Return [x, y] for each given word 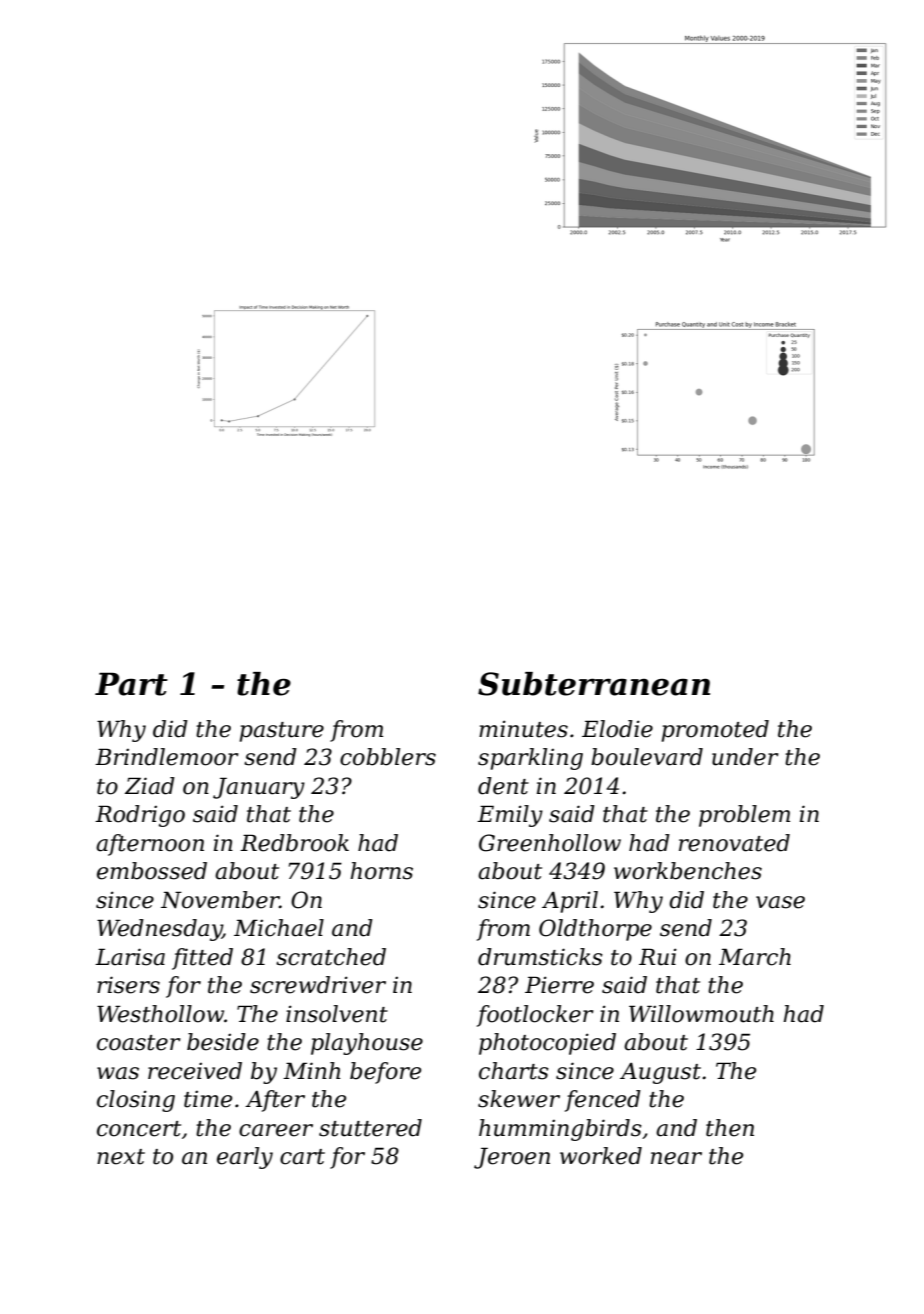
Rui [658, 957]
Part [131, 684]
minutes [523, 729]
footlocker [535, 1016]
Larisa [130, 957]
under [745, 757]
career [276, 1130]
